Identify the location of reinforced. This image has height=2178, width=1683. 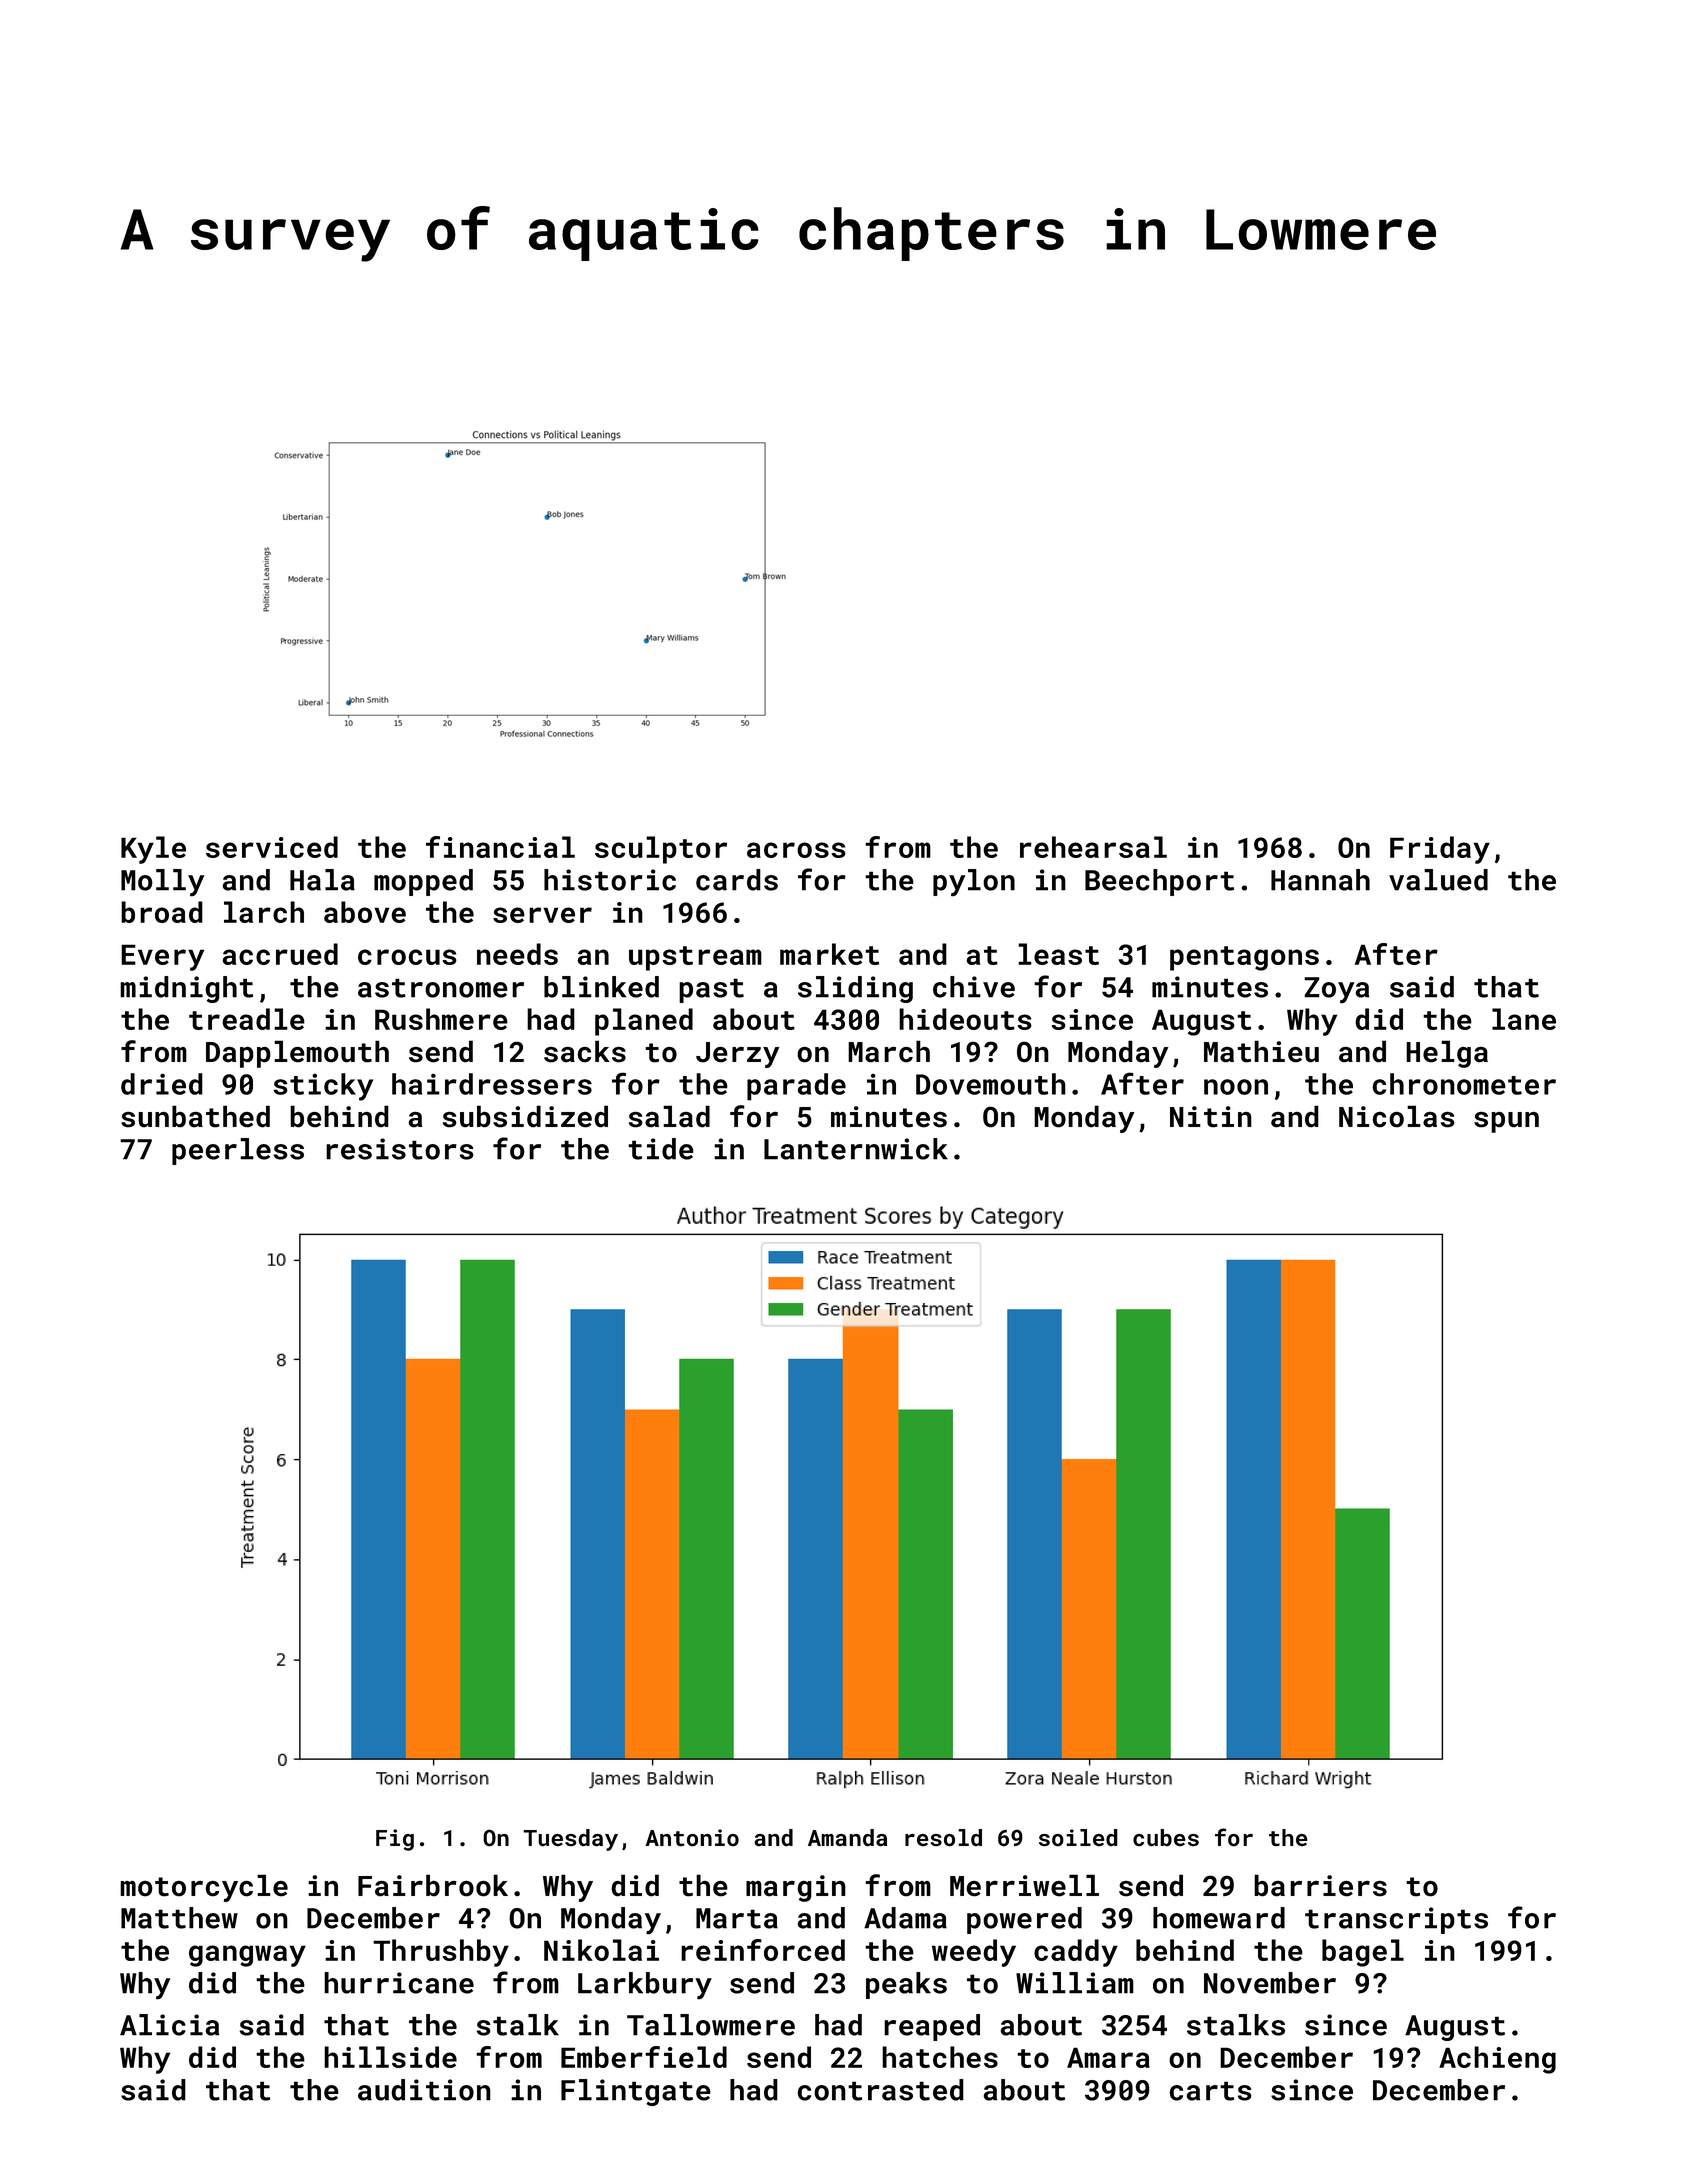
(763, 1950).
